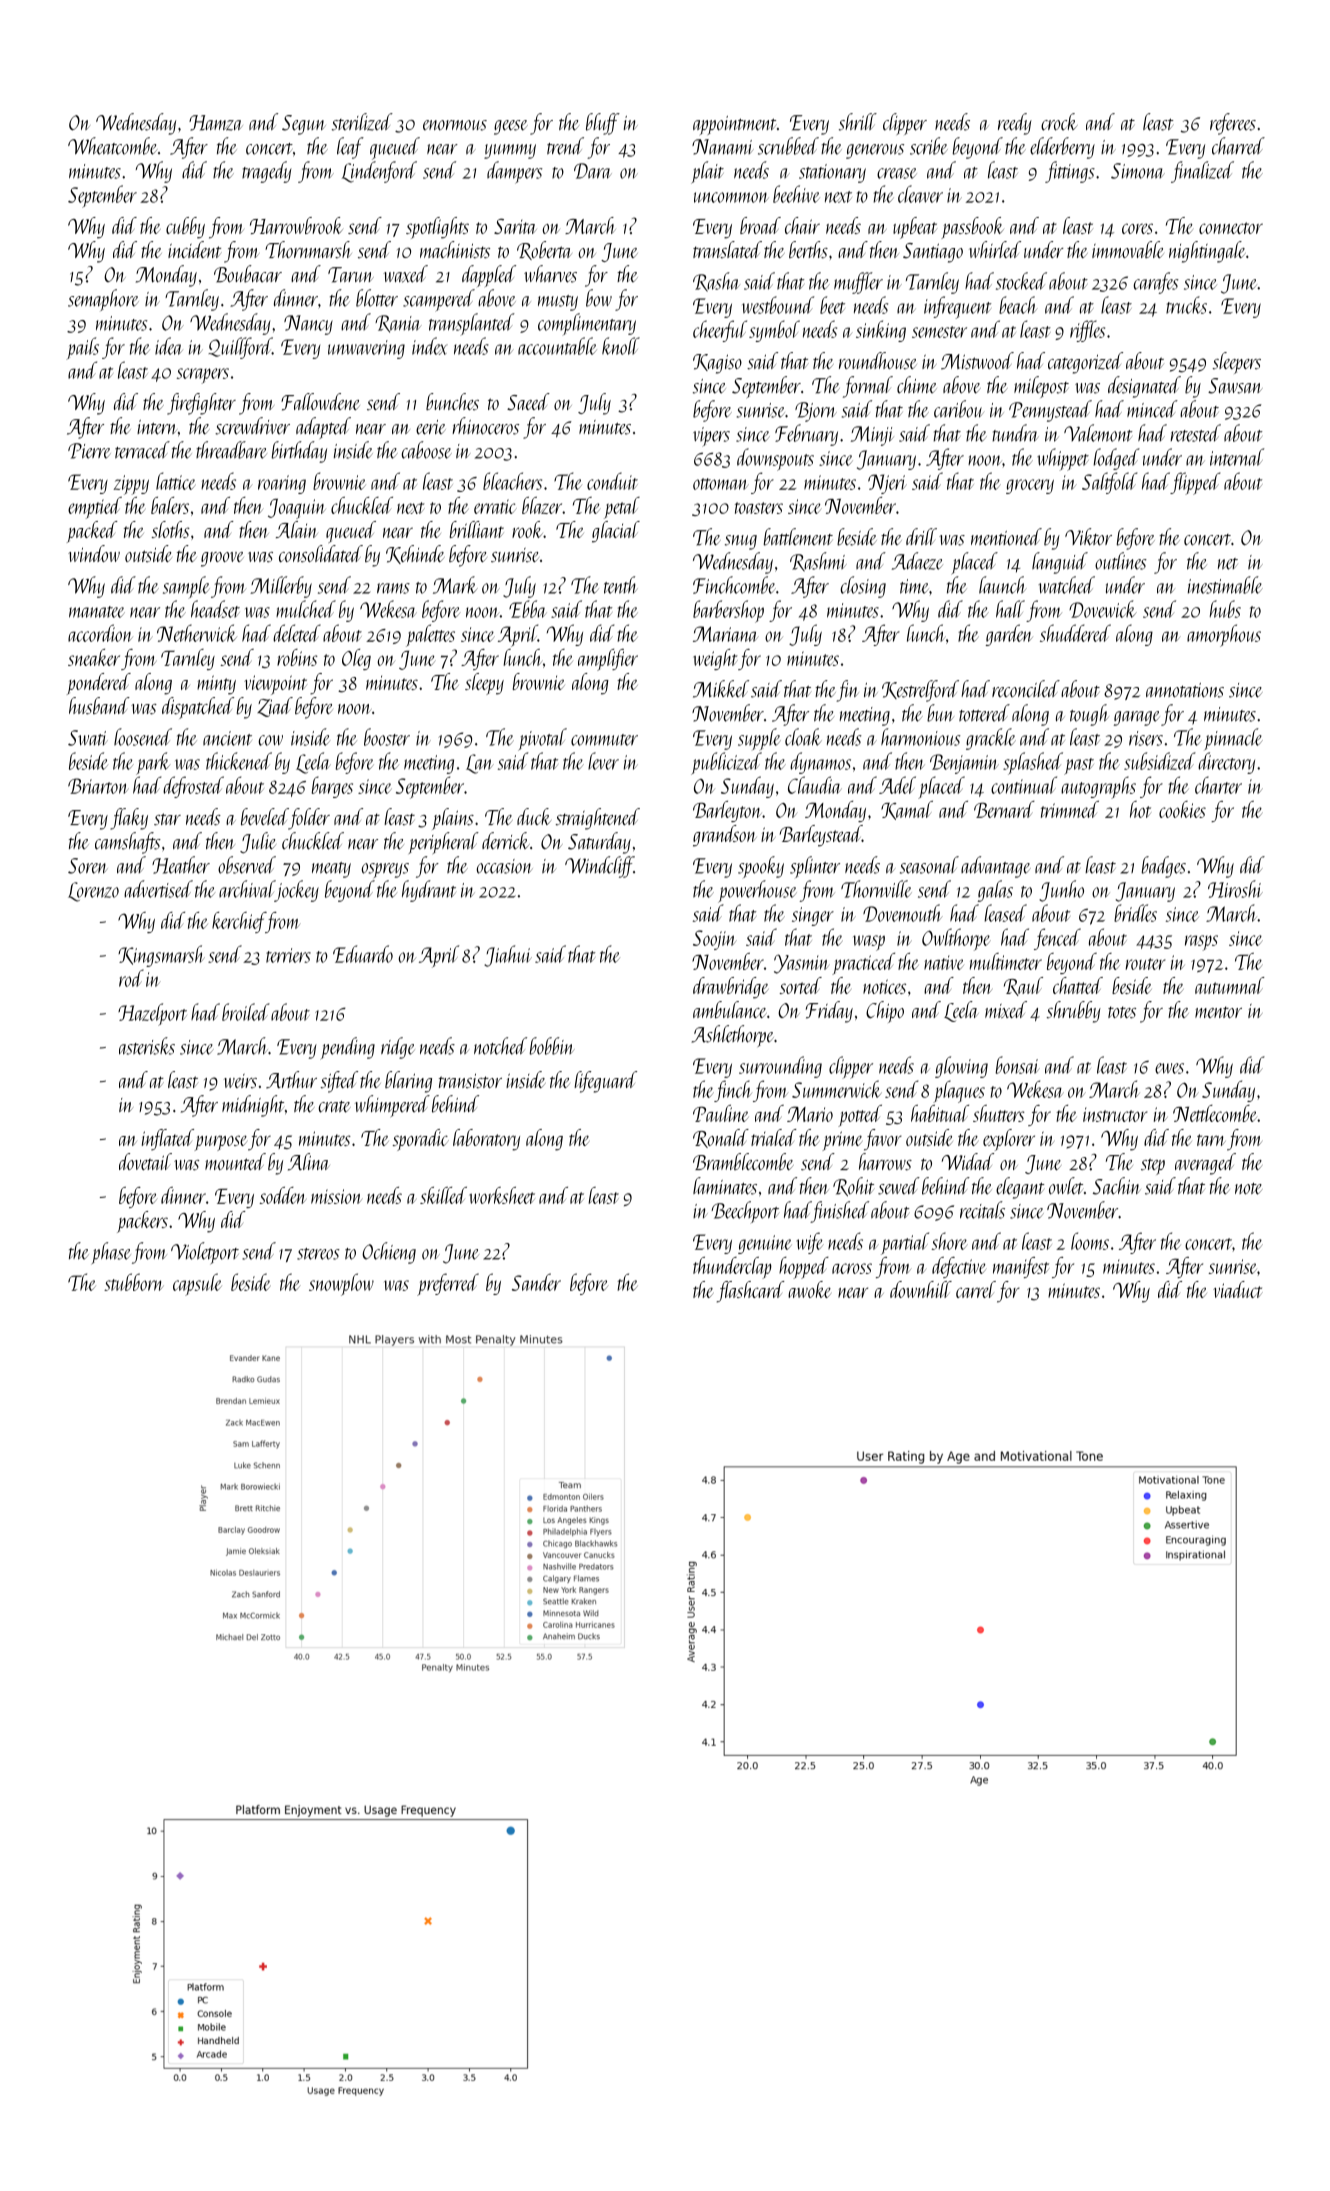 The height and width of the image is (2191, 1330). Describe the element at coordinates (621, 585) in the image. I see `tenth` at that location.
